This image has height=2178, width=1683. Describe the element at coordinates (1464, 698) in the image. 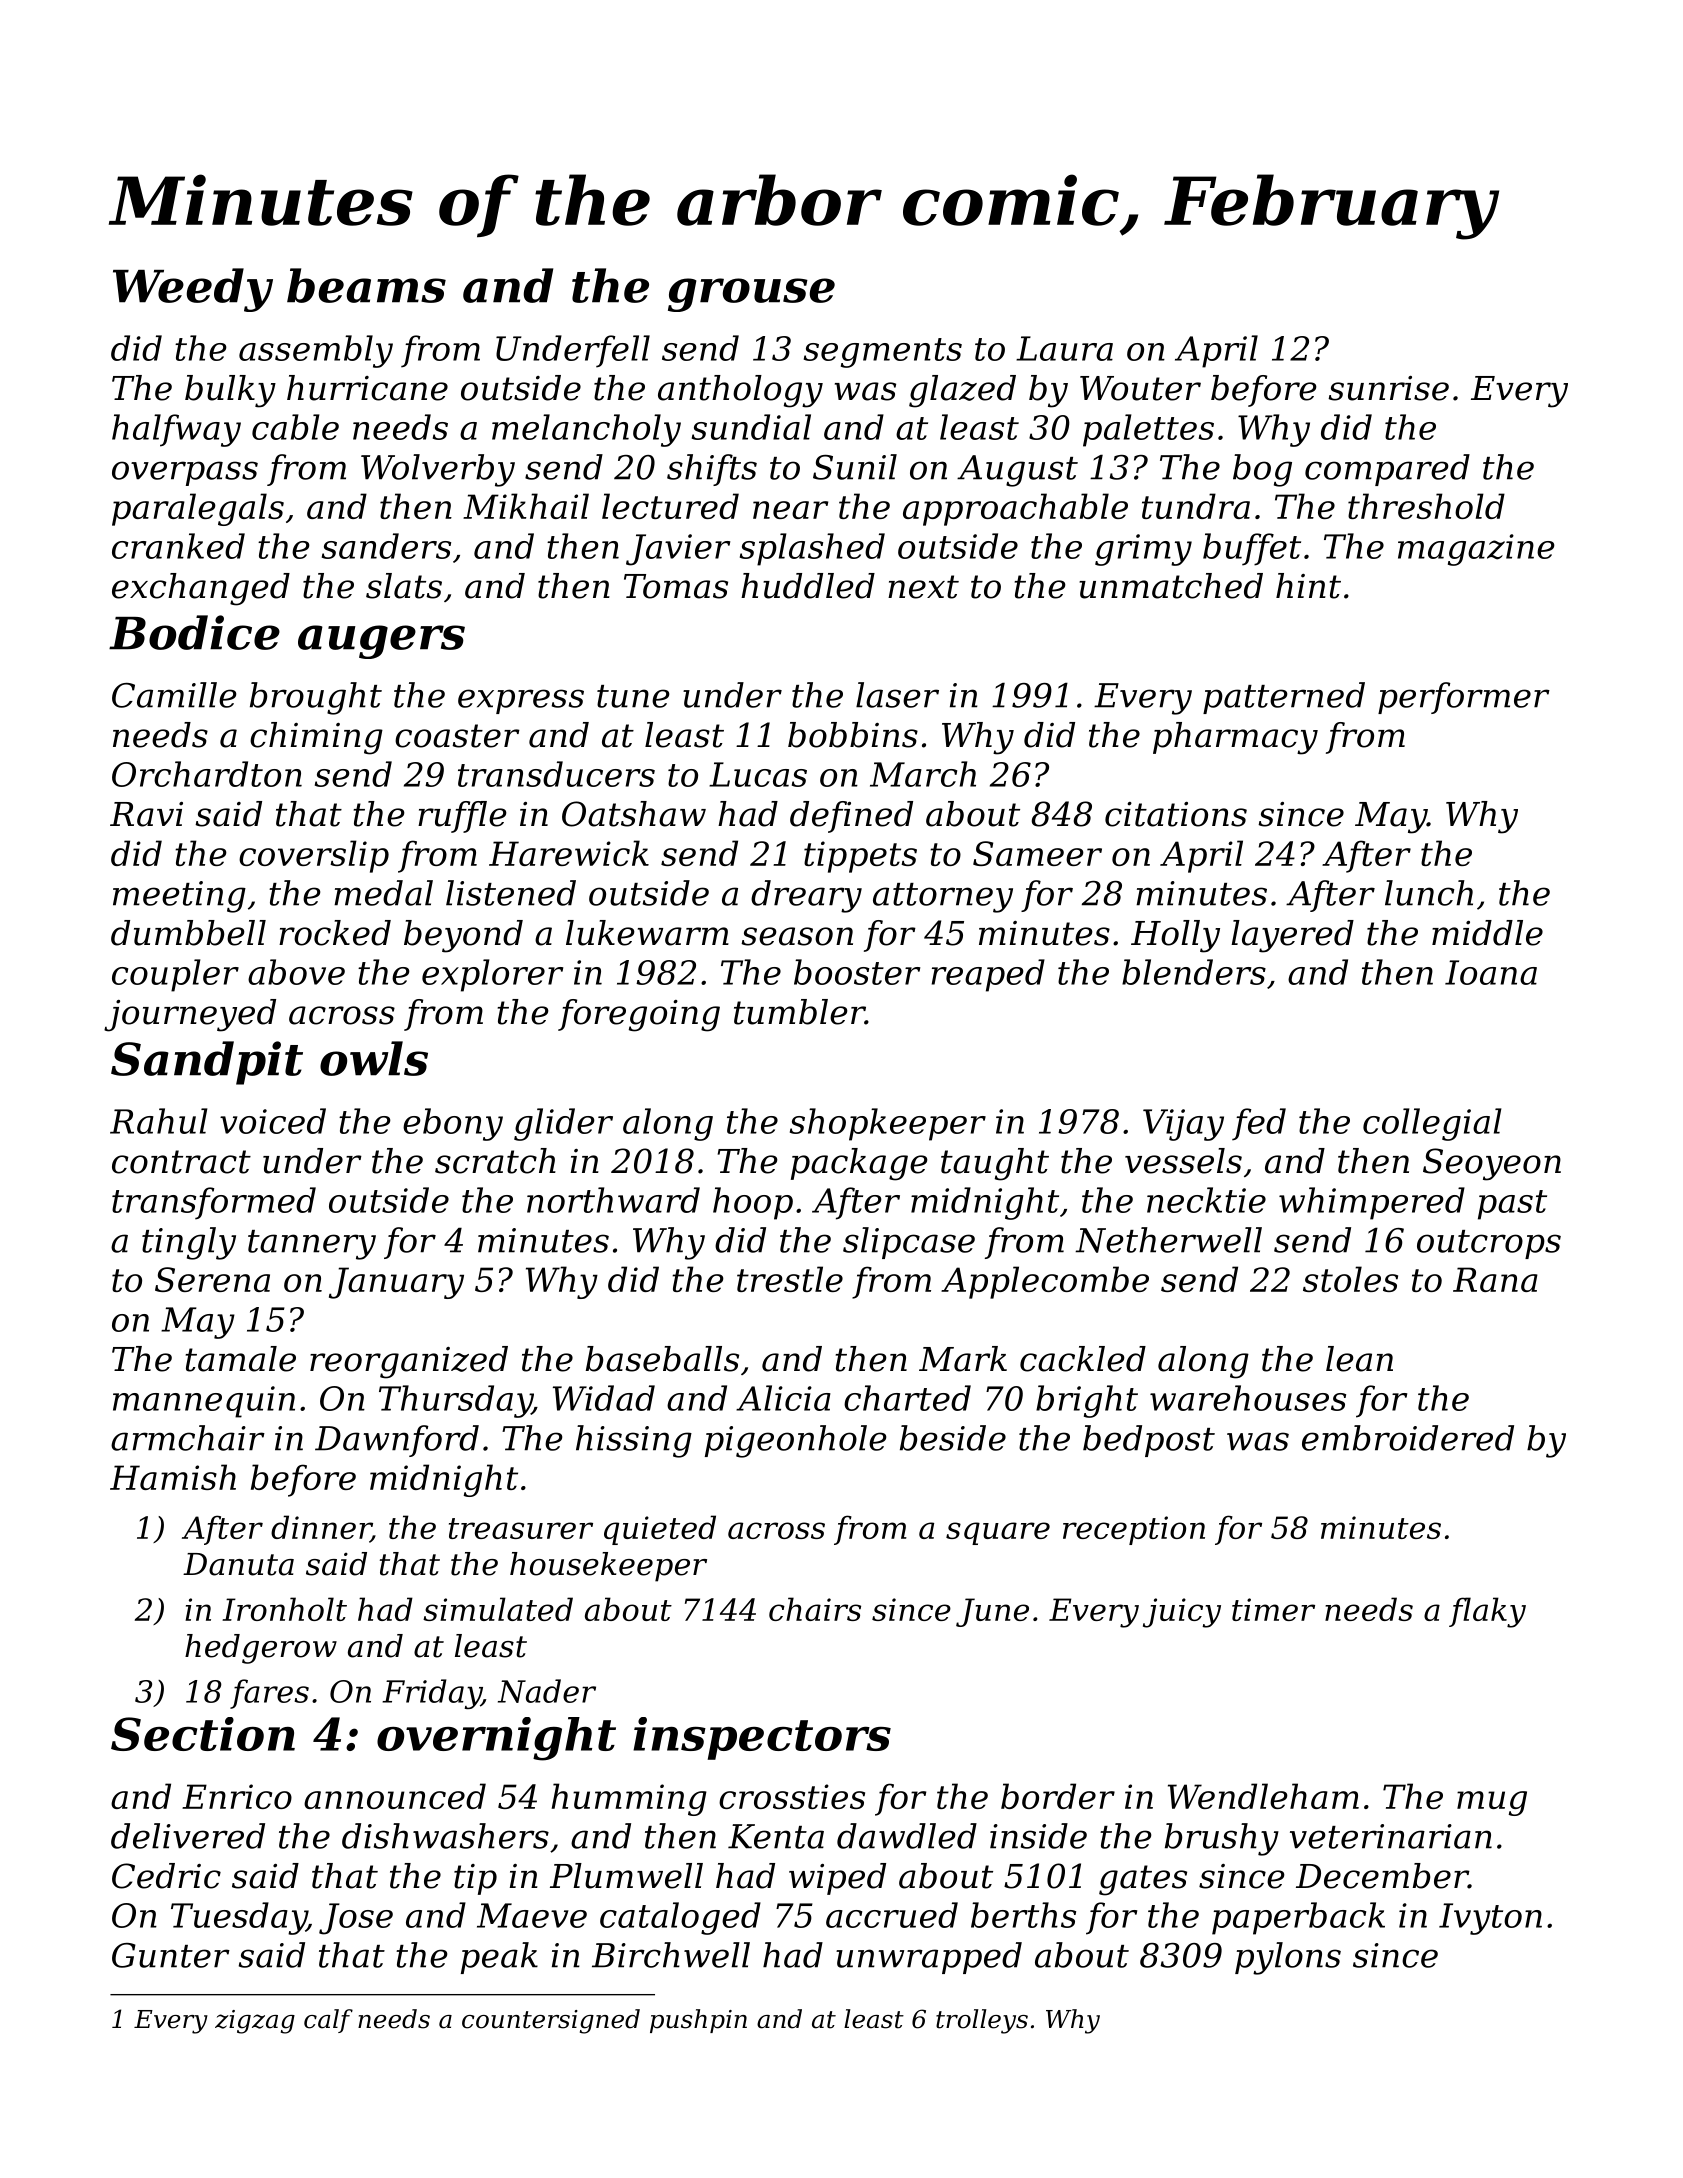

I see `performer` at that location.
